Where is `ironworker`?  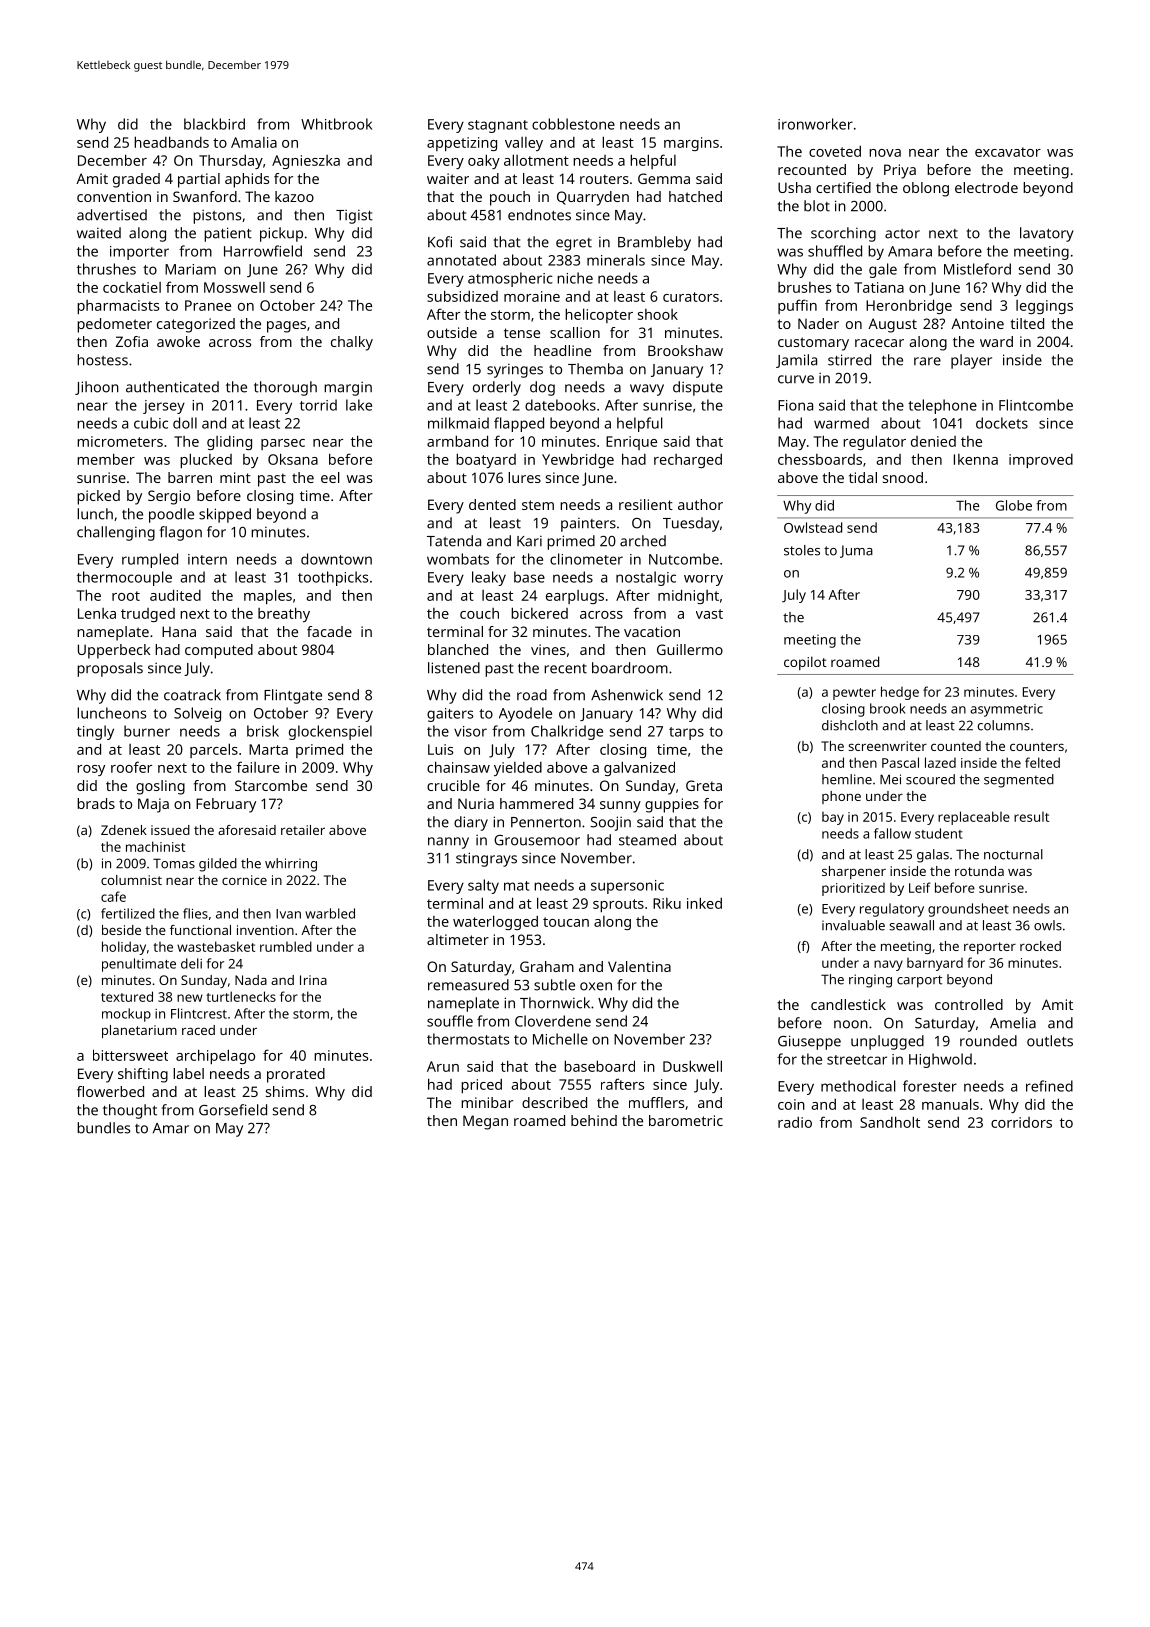 ironworker is located at coordinates (815, 124).
